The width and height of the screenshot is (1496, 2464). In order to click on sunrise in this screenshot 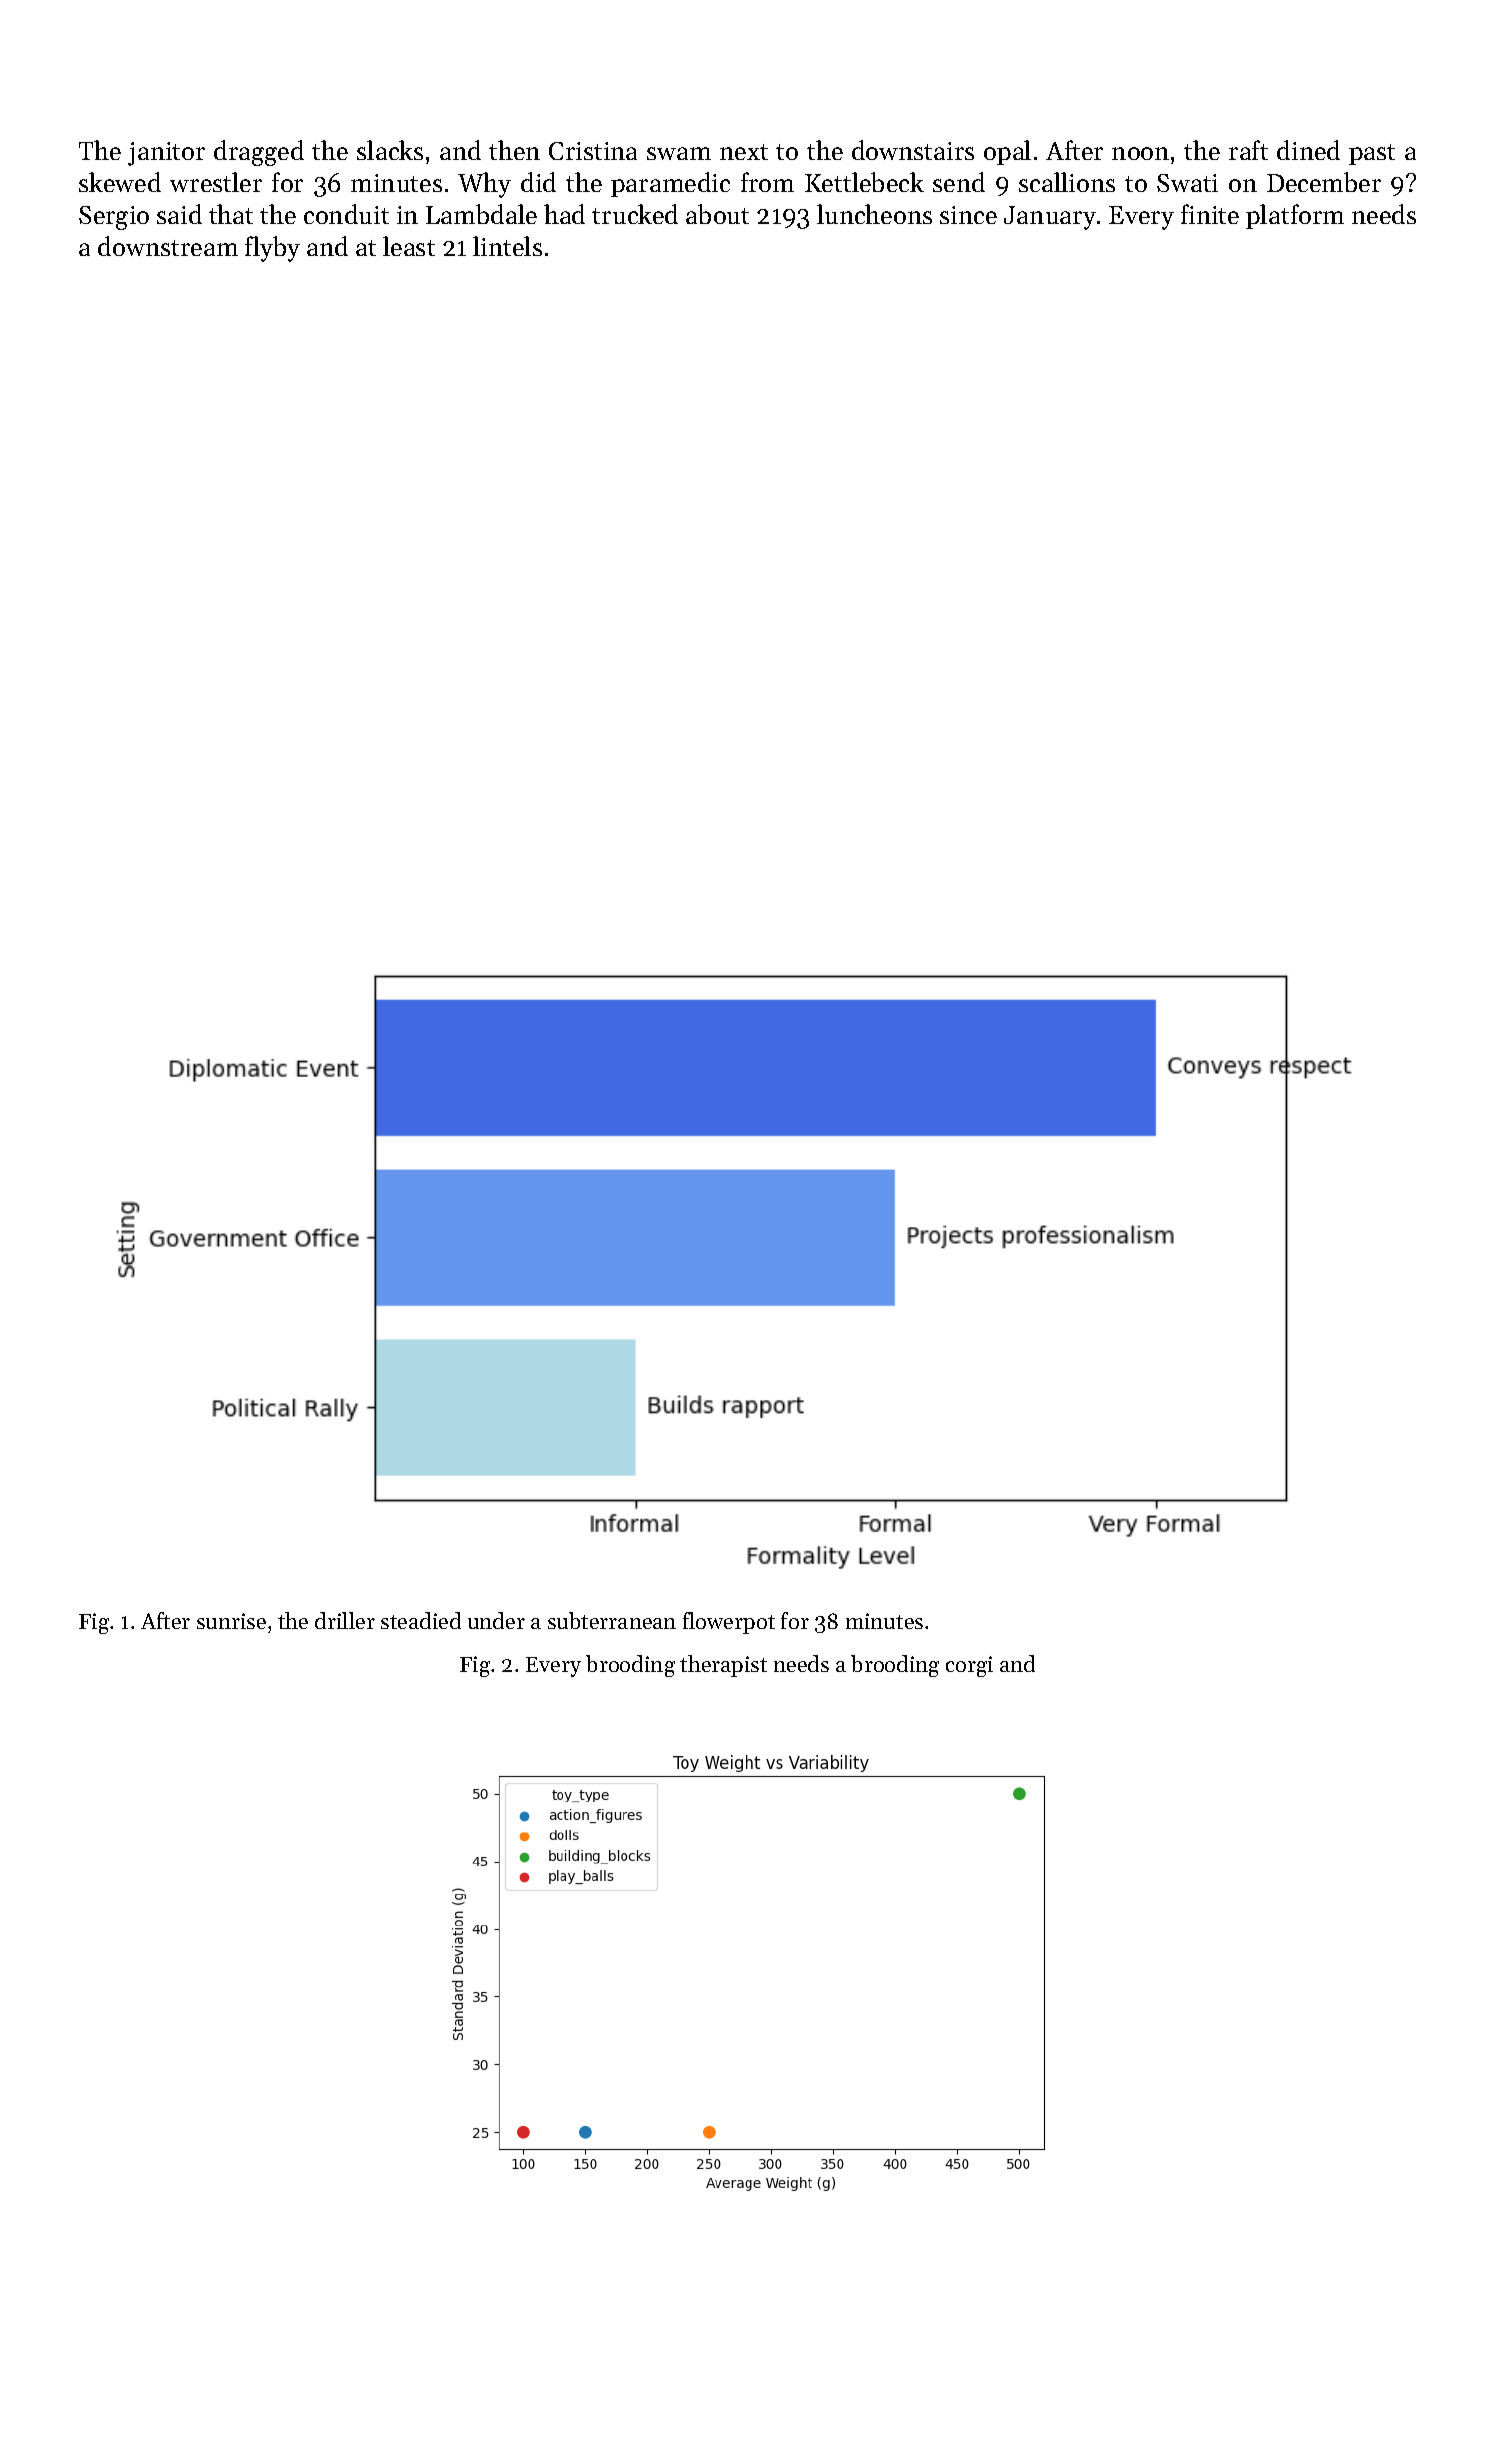, I will do `click(231, 1621)`.
